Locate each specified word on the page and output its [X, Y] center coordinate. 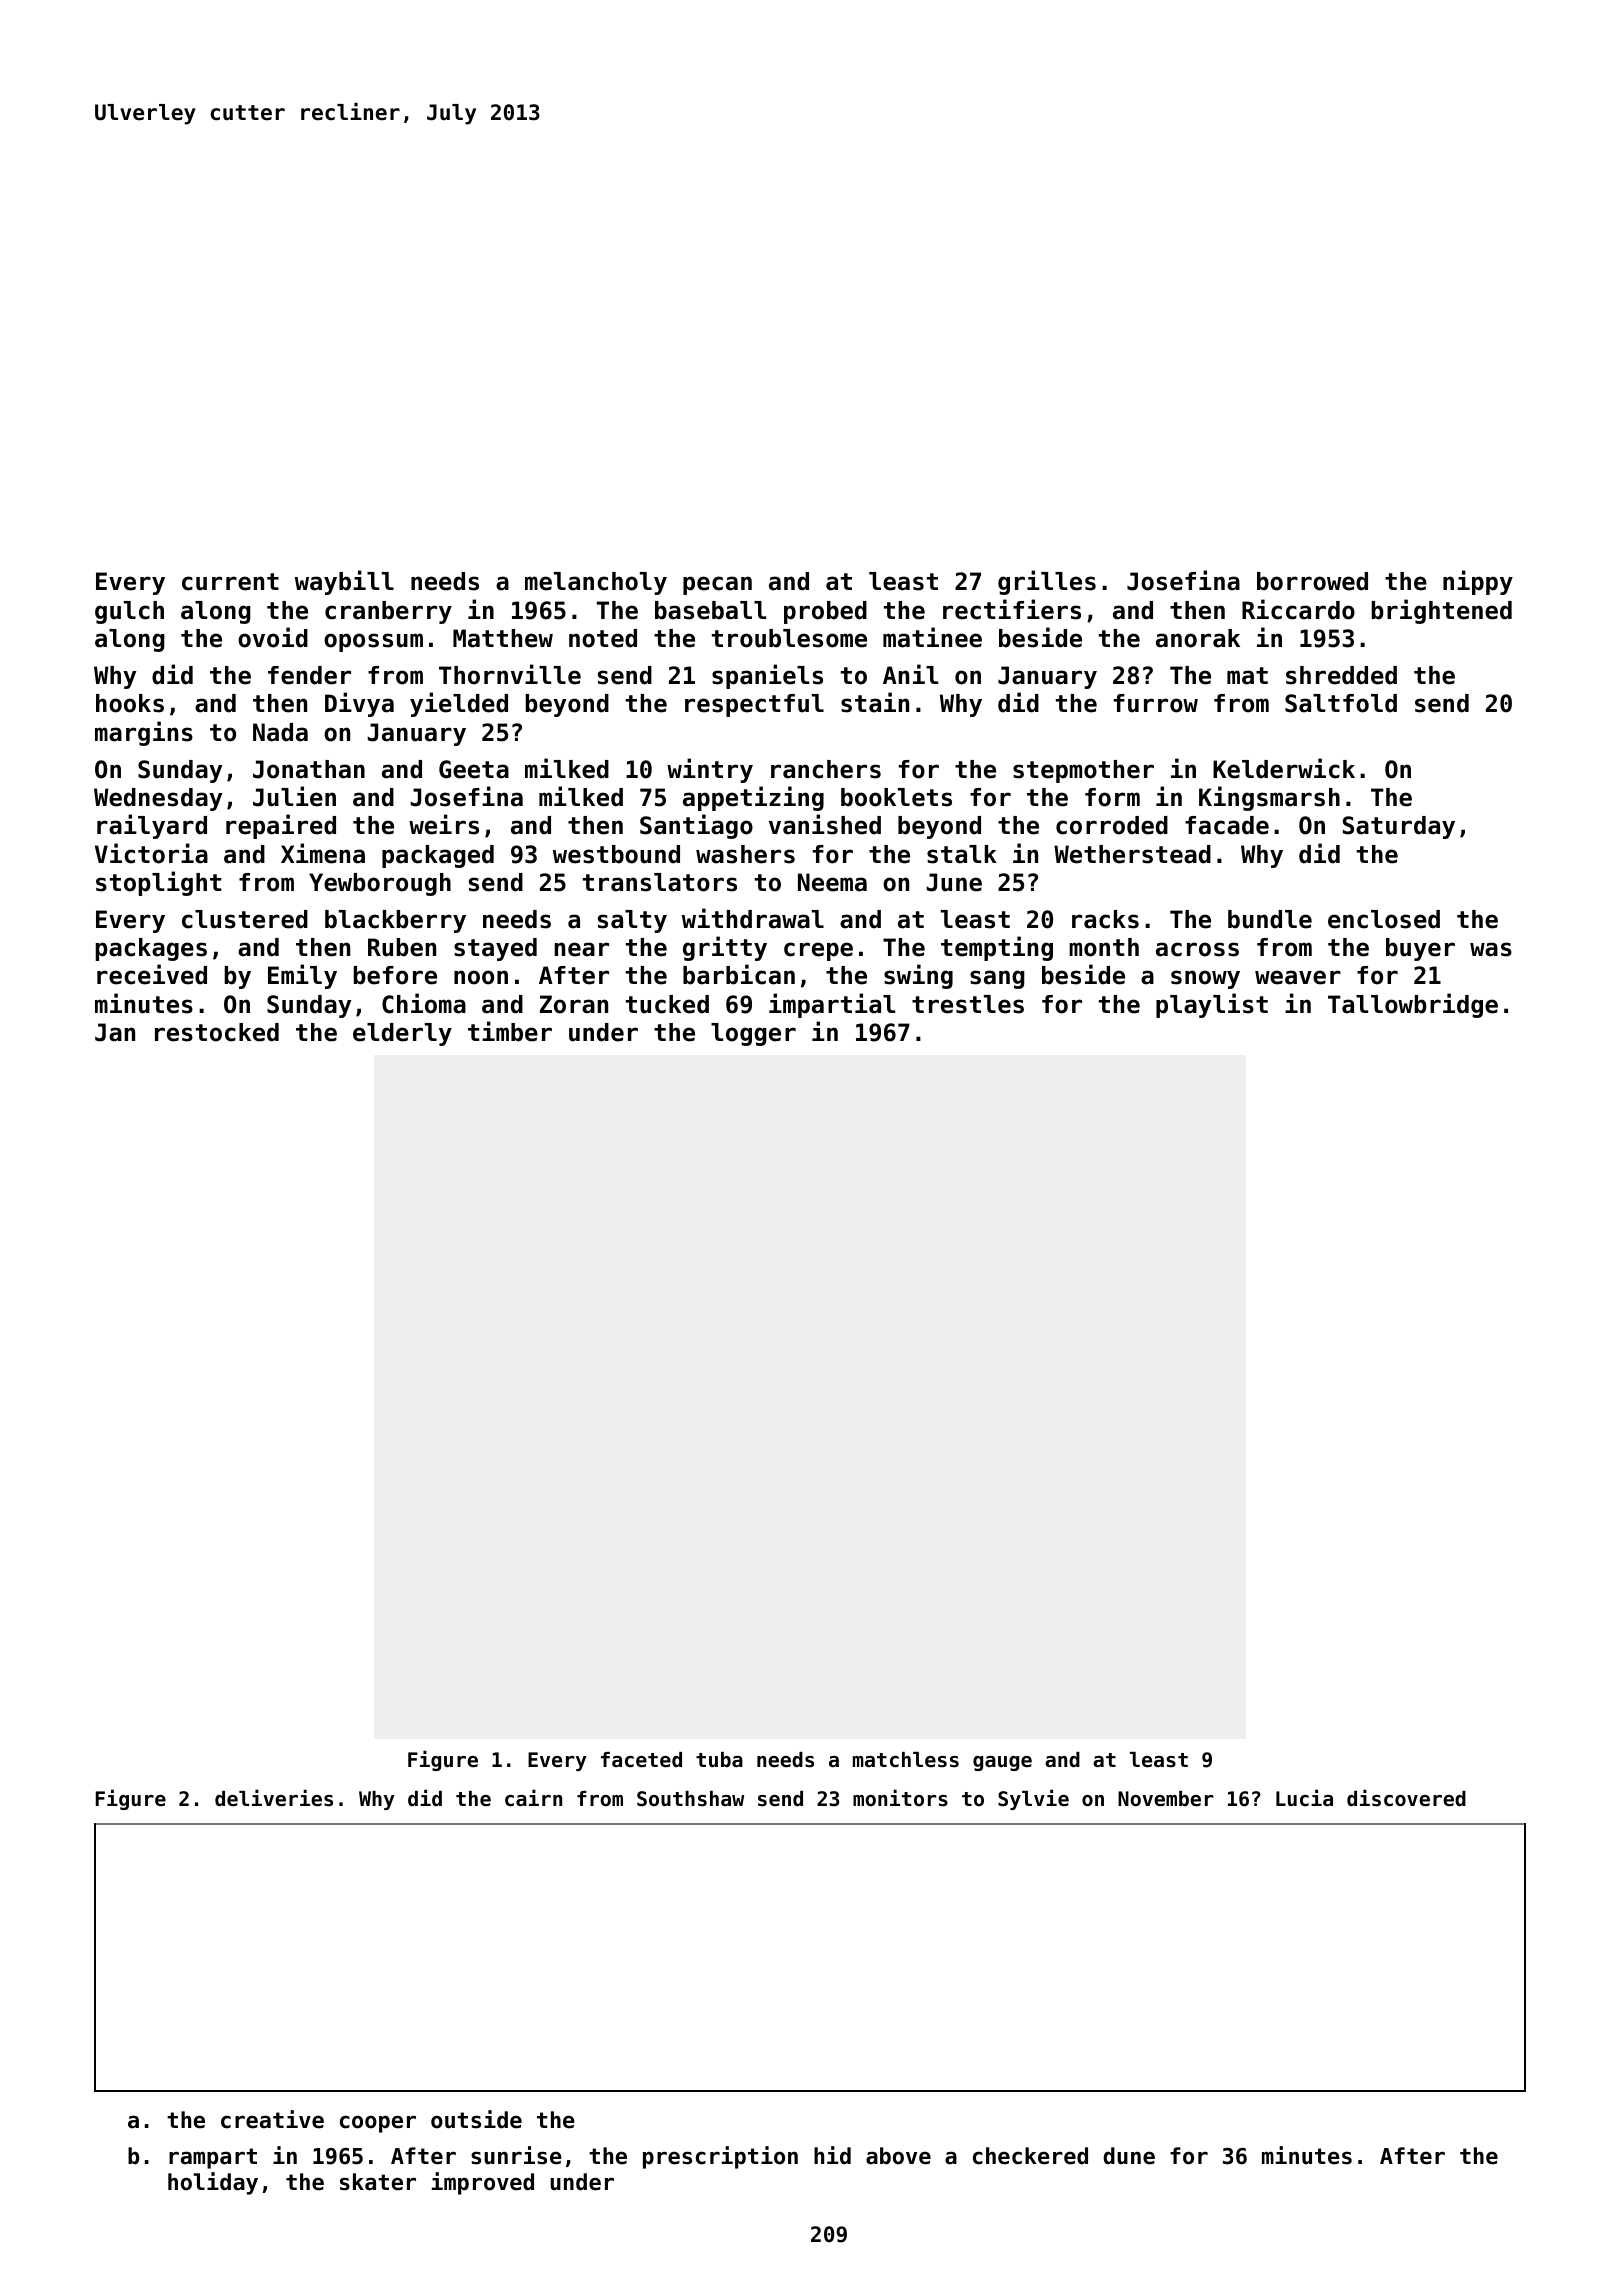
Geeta [474, 769]
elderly [402, 1034]
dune [1129, 2156]
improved [483, 2183]
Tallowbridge [1413, 1005]
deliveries [274, 1798]
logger [753, 1034]
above [898, 2156]
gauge [1002, 1763]
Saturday [1399, 827]
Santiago [696, 826]
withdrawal [753, 918]
